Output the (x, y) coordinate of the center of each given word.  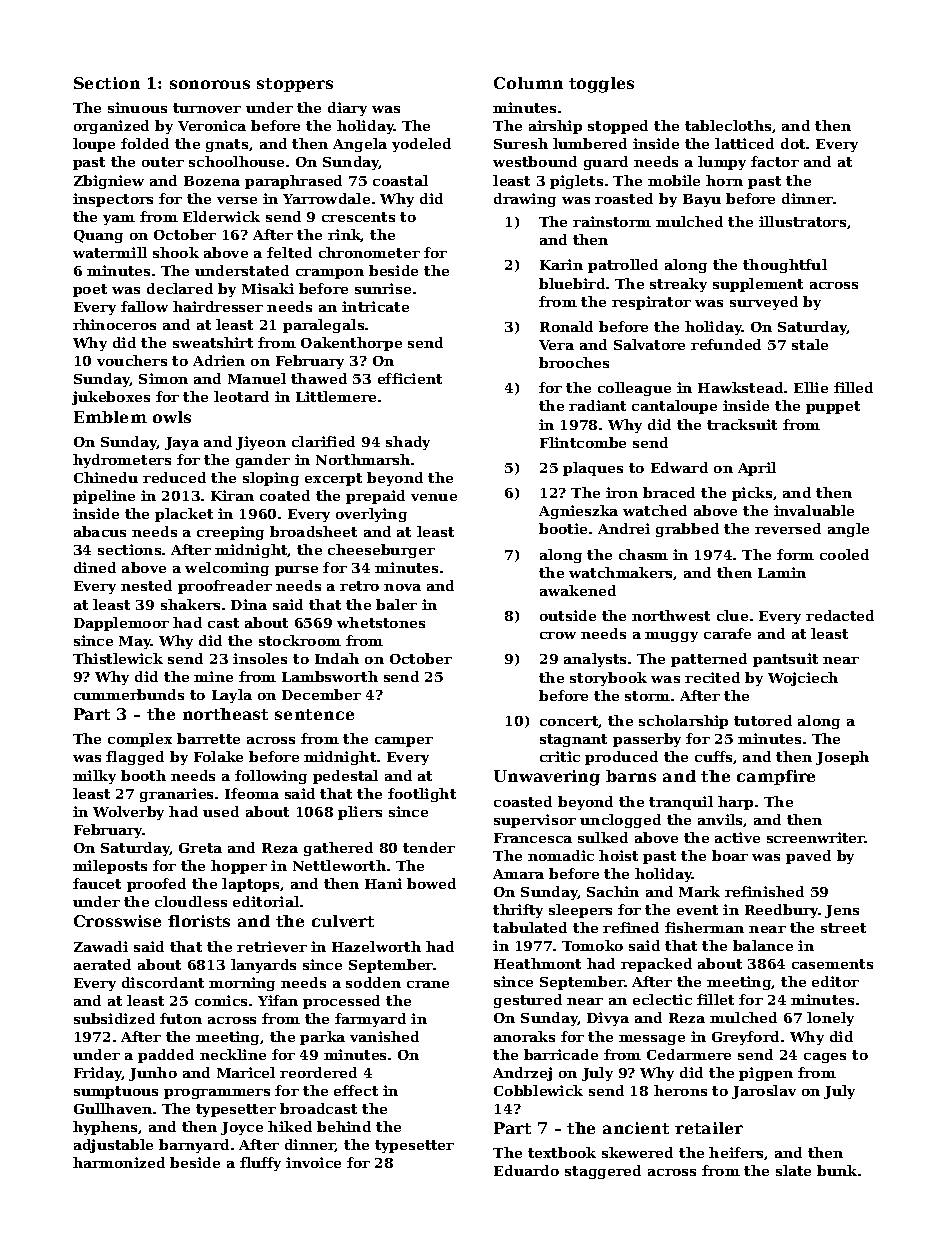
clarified (323, 441)
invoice (313, 1162)
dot (793, 143)
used (221, 811)
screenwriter (816, 837)
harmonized (119, 1162)
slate (793, 1170)
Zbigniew (109, 182)
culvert (343, 921)
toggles (601, 85)
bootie (563, 528)
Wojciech (803, 679)
